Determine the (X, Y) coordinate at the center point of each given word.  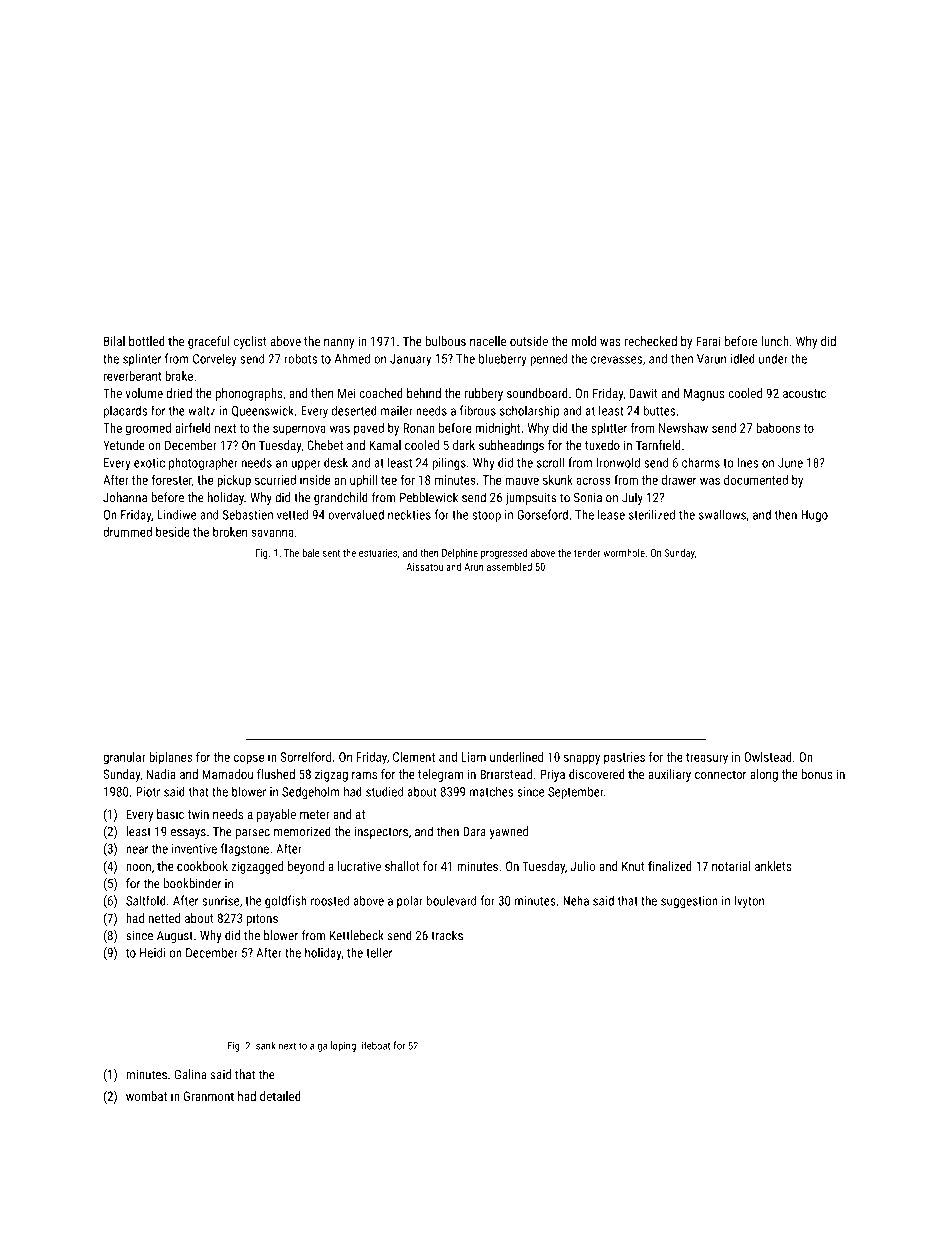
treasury (707, 759)
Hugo (814, 516)
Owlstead (768, 757)
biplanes (170, 758)
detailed (280, 1096)
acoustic (804, 393)
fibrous (478, 410)
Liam (474, 757)
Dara (474, 832)
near (137, 850)
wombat (146, 1096)
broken (230, 532)
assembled (509, 566)
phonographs (249, 394)
